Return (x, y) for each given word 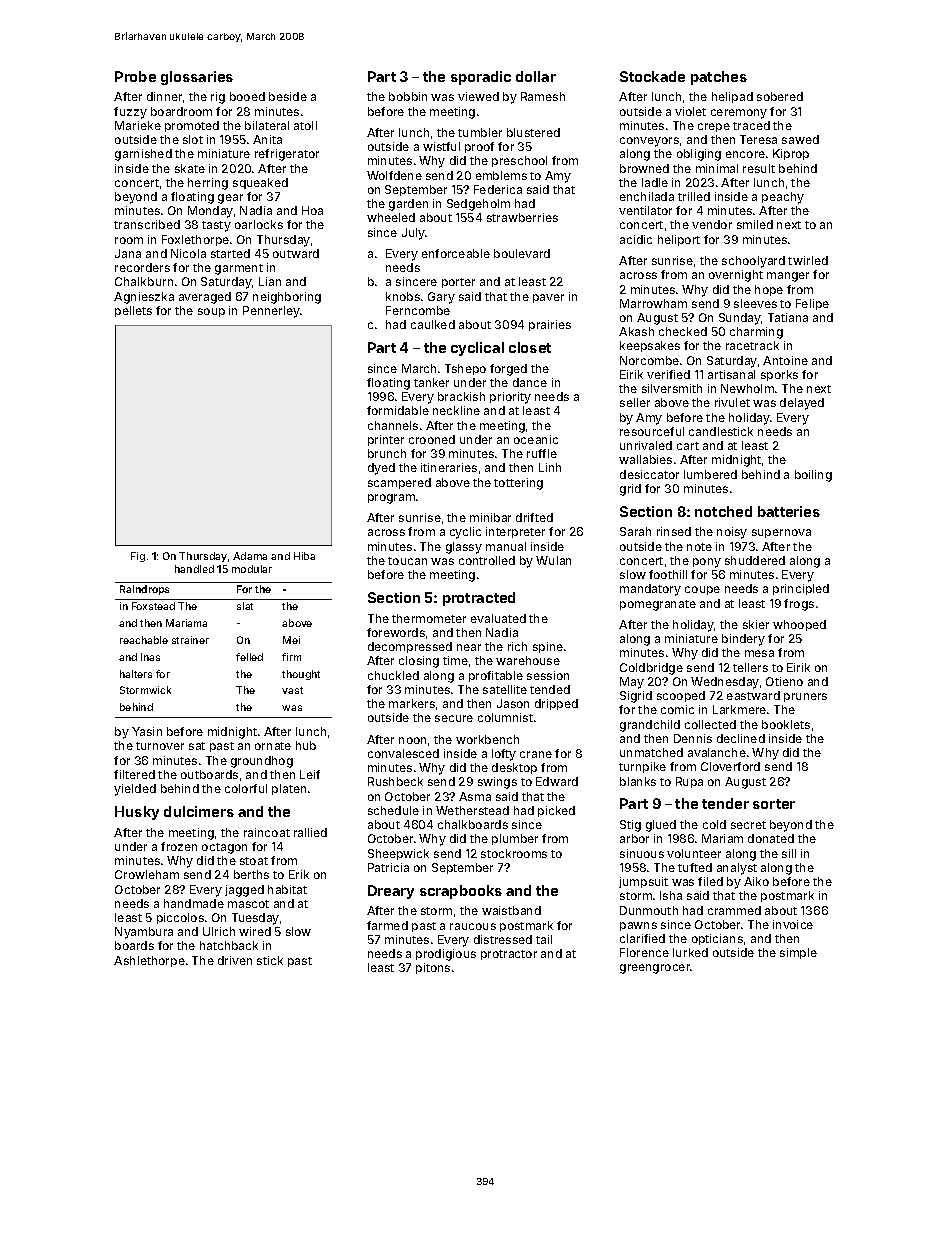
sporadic (481, 78)
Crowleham (147, 874)
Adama (250, 556)
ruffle (542, 453)
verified (668, 374)
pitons (433, 968)
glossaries (197, 78)
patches (719, 78)
